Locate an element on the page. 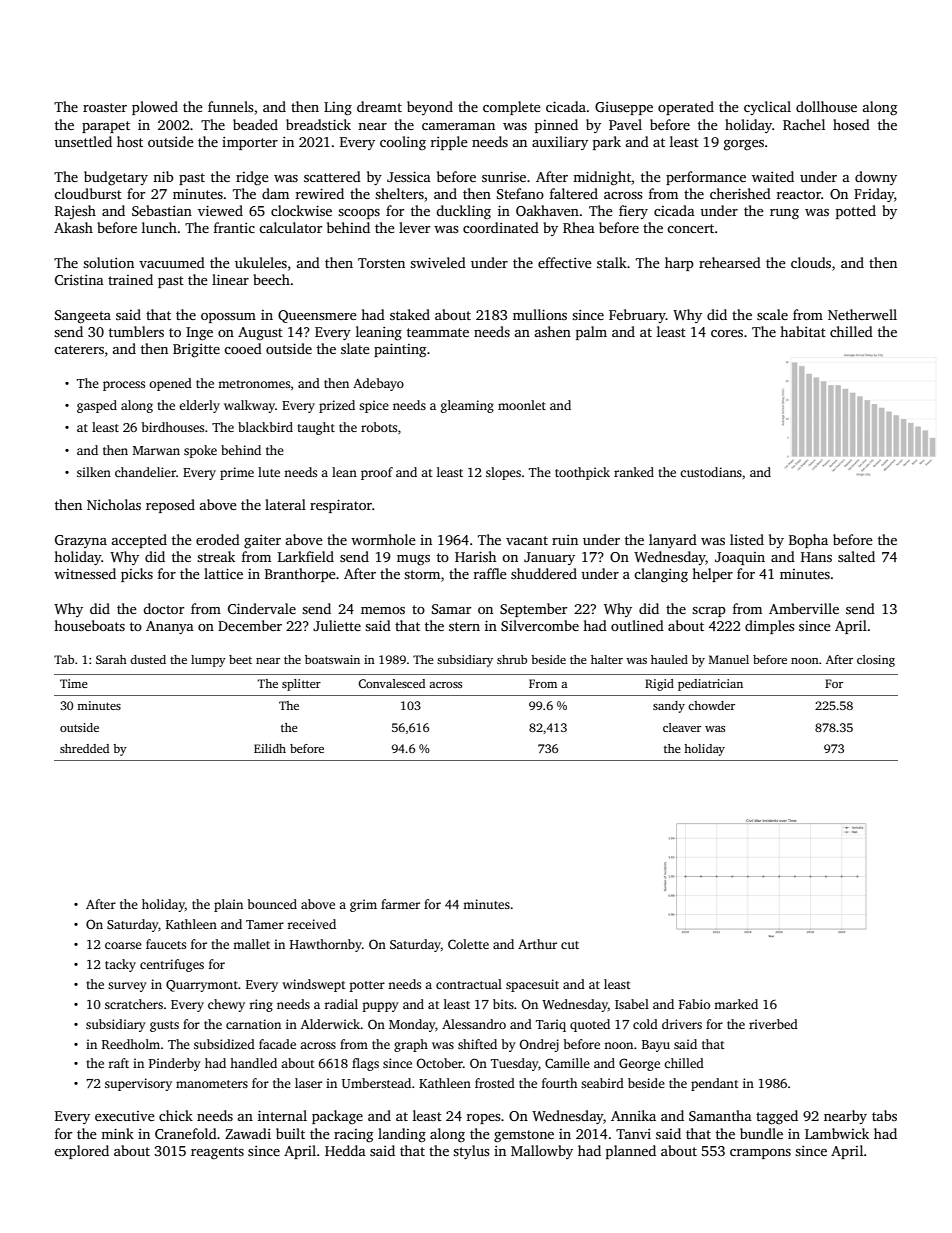 This image has height=1233, width=952. halter is located at coordinates (607, 659).
